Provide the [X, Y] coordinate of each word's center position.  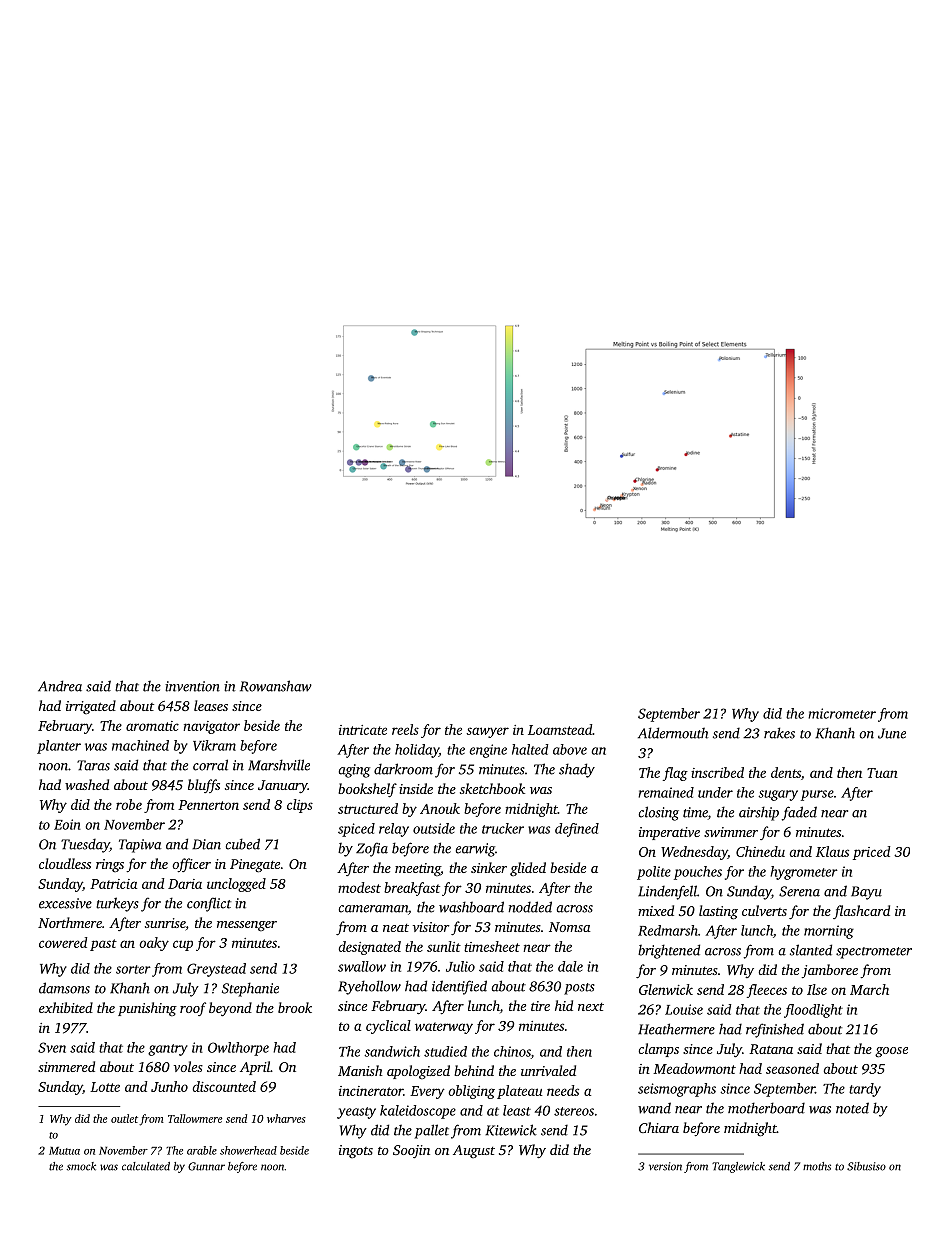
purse [817, 795]
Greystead [216, 970]
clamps [658, 1050]
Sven [52, 1047]
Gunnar [206, 1166]
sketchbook [492, 788]
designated [370, 948]
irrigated [91, 707]
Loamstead [560, 729]
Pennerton [208, 805]
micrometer [842, 713]
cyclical [388, 1027]
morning [829, 932]
